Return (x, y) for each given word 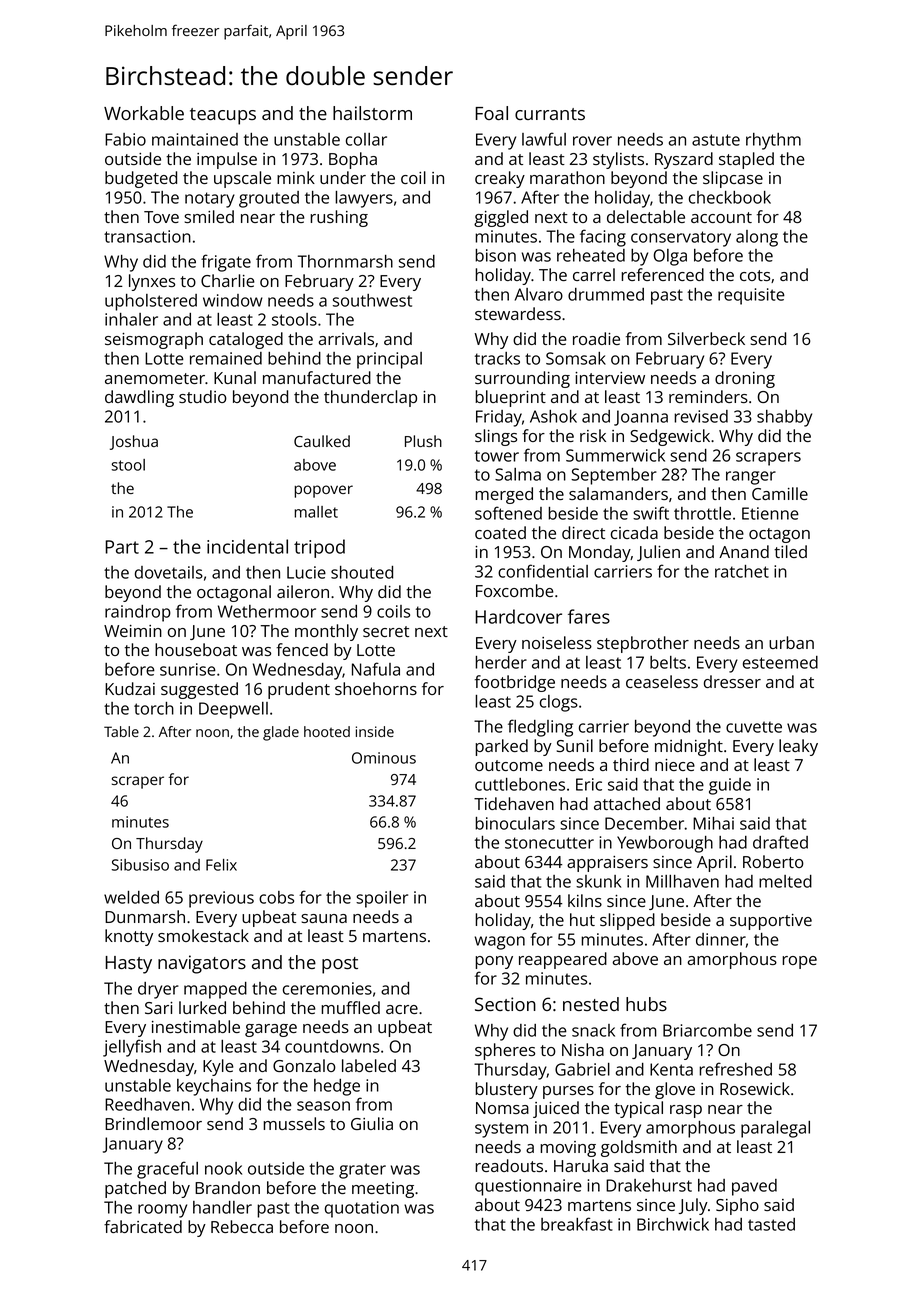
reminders (708, 396)
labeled (369, 1065)
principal (389, 360)
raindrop (138, 613)
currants (550, 114)
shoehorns (376, 688)
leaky (798, 747)
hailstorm (372, 113)
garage (271, 1030)
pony (494, 962)
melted (785, 881)
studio (203, 396)
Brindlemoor (153, 1123)
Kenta (671, 1069)
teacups (223, 116)
